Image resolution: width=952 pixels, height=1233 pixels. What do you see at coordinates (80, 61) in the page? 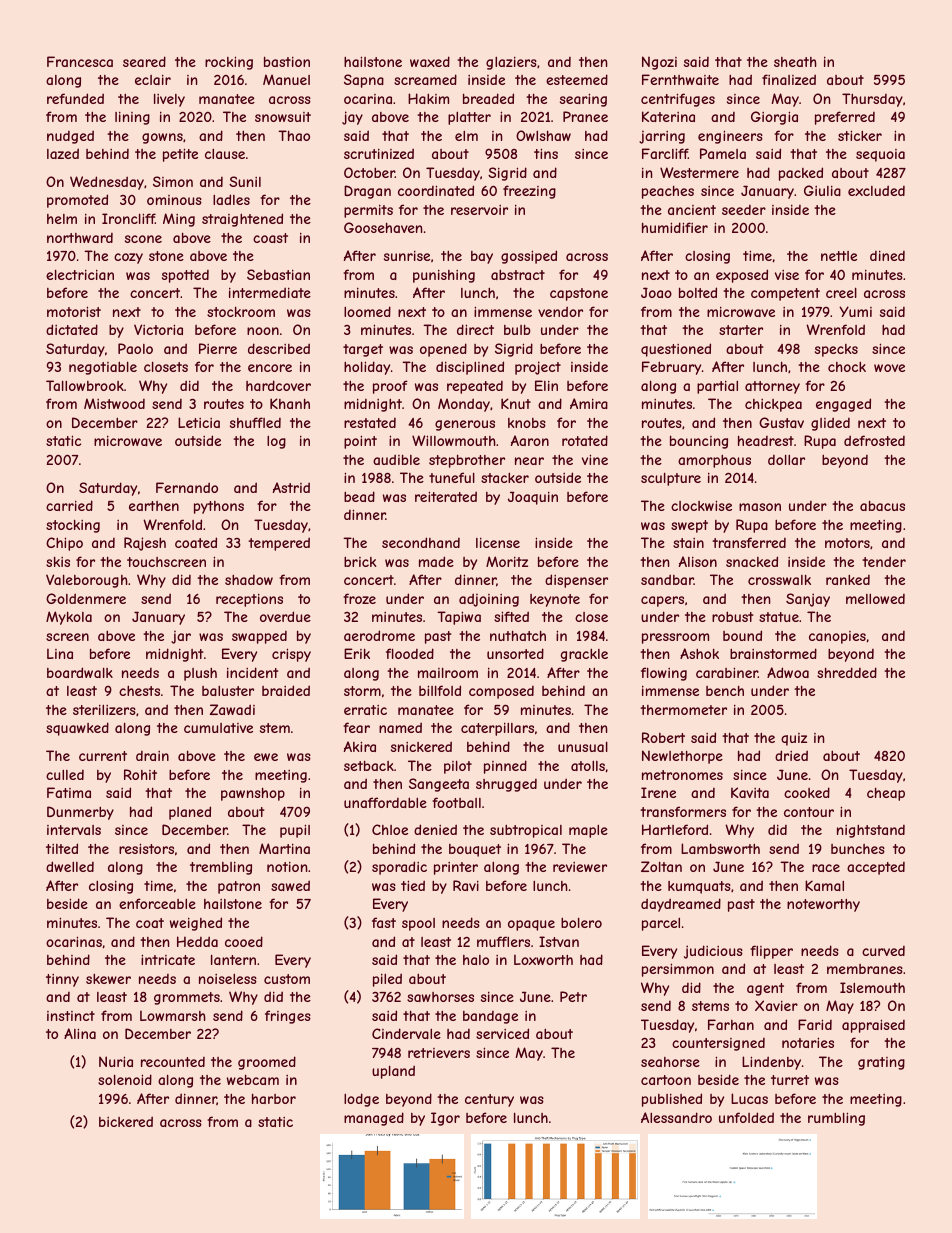
I see `Francesca` at bounding box center [80, 61].
